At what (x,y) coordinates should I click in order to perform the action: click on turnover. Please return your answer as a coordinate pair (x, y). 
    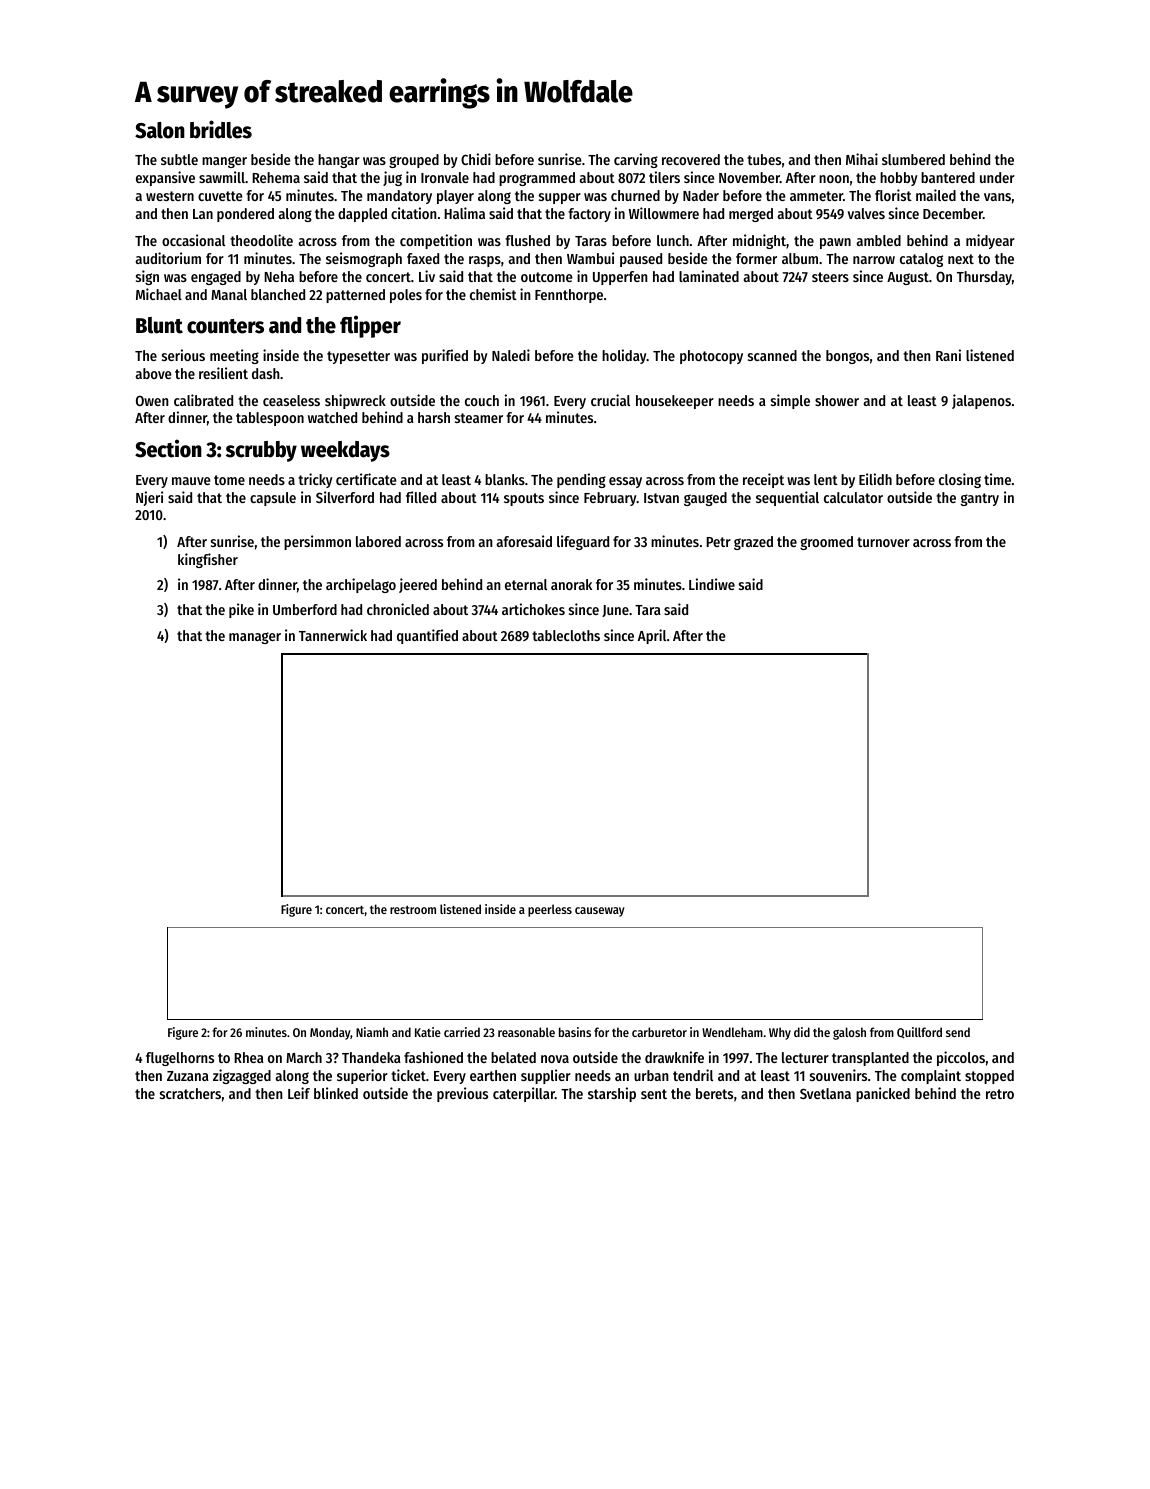
    Looking at the image, I should click on (883, 542).
